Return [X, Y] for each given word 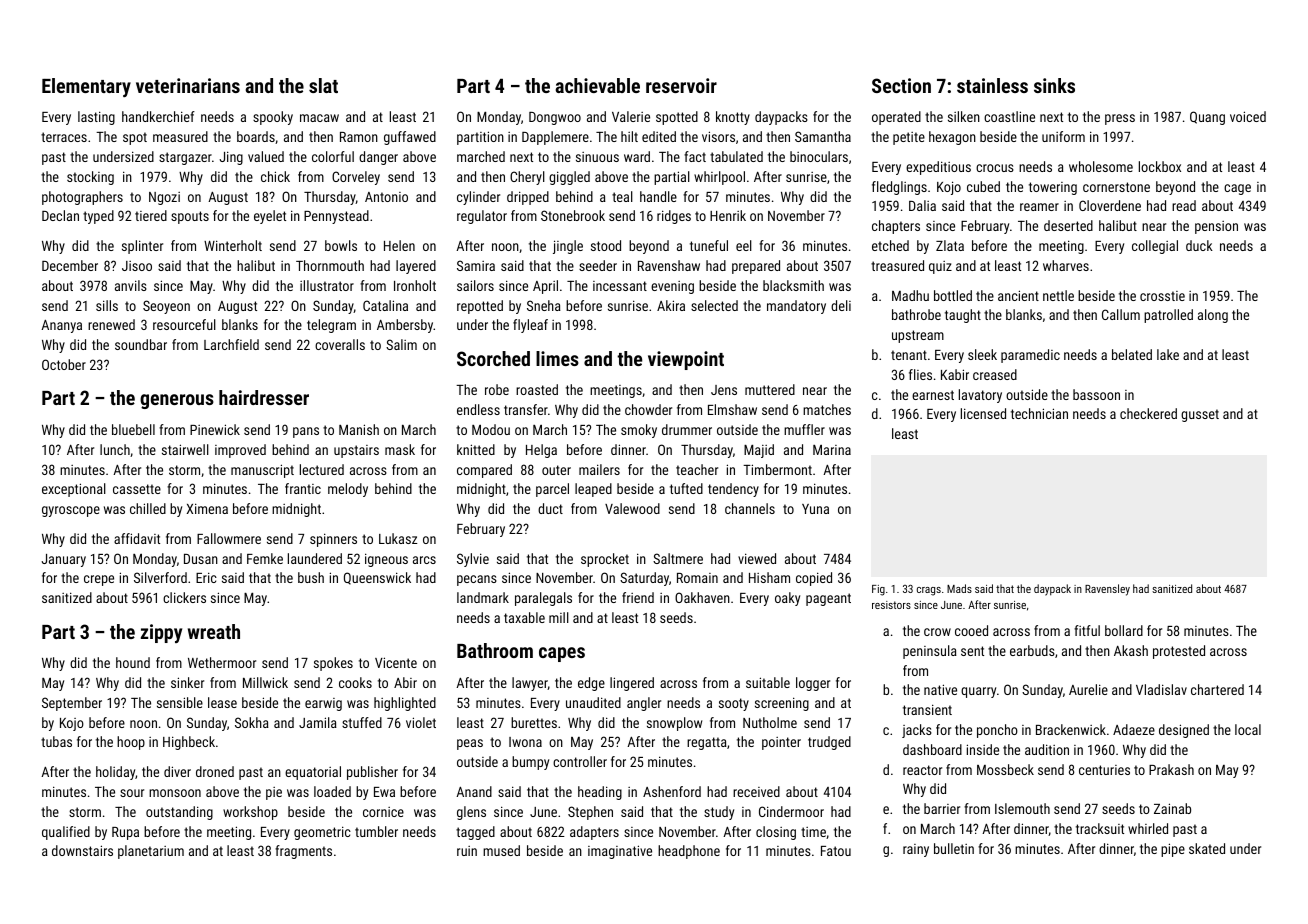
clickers [184, 597]
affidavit [137, 538]
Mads [959, 588]
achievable [598, 85]
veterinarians [188, 85]
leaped [593, 490]
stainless [992, 85]
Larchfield [231, 344]
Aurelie [1088, 689]
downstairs [82, 850]
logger [813, 684]
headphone [689, 852]
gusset [1200, 415]
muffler [804, 429]
